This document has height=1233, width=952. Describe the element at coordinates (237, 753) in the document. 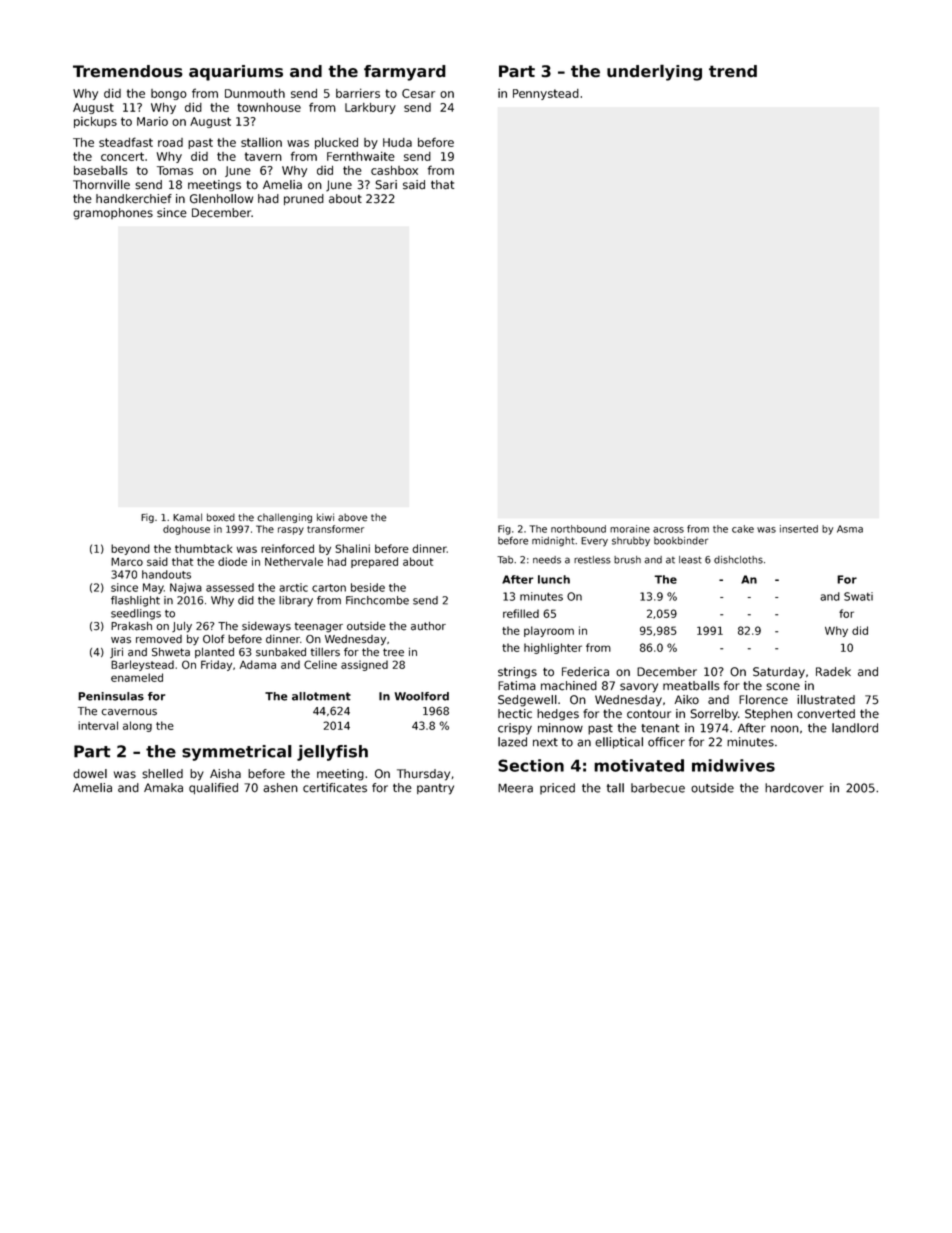

I see `symmetrical` at that location.
